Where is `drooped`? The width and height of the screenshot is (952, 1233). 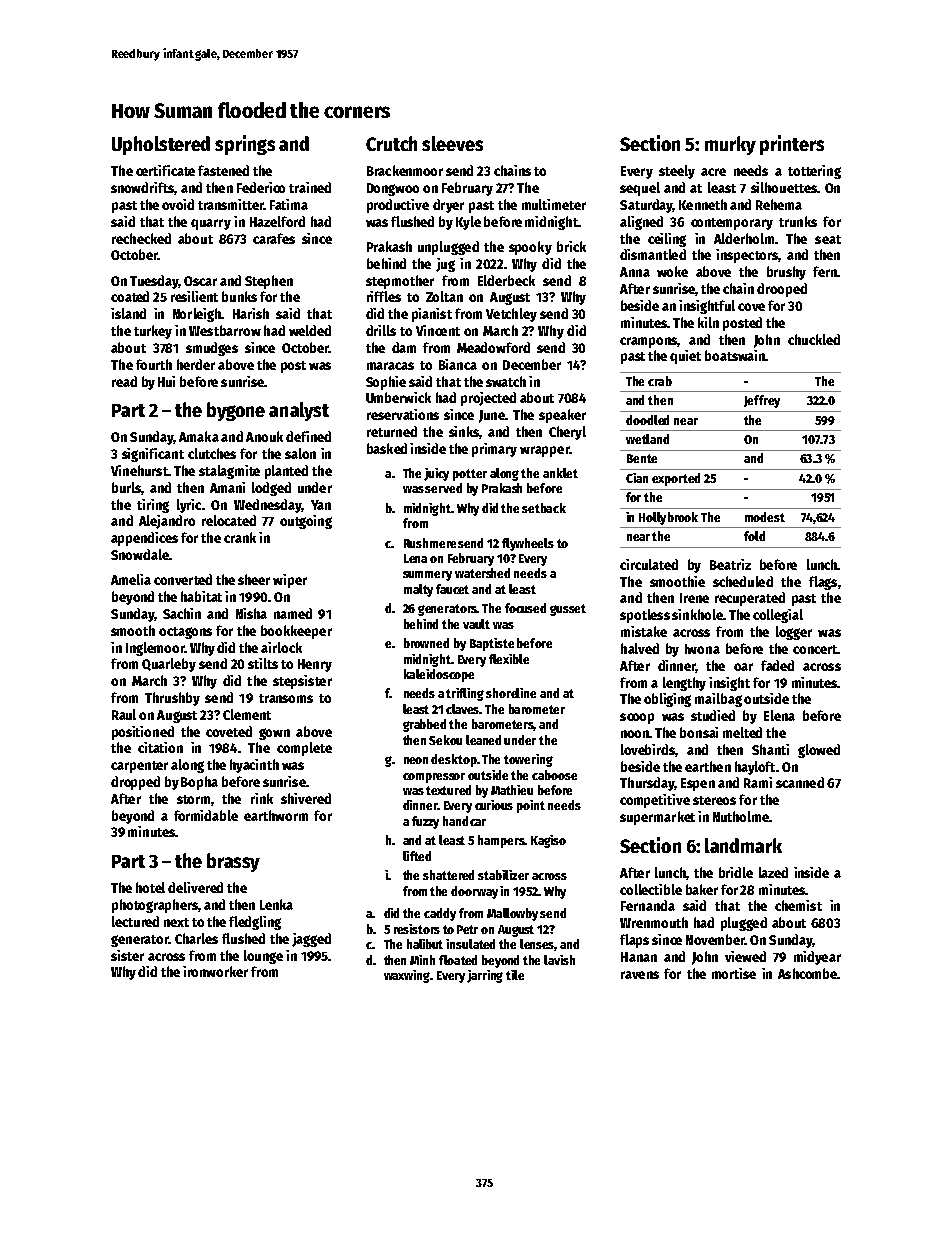
drooped is located at coordinates (782, 290).
